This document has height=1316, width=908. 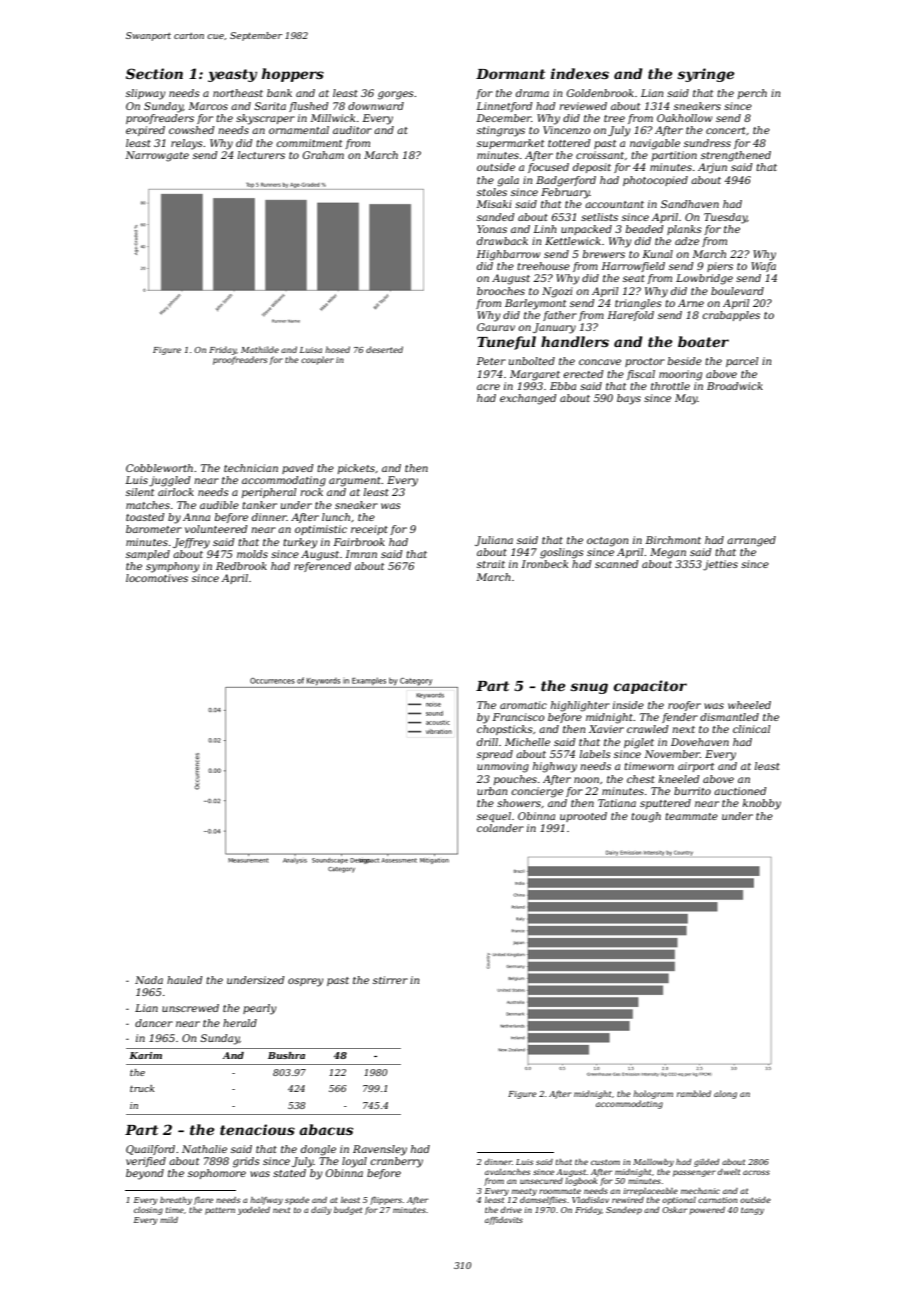 I want to click on Arne, so click(x=691, y=303).
